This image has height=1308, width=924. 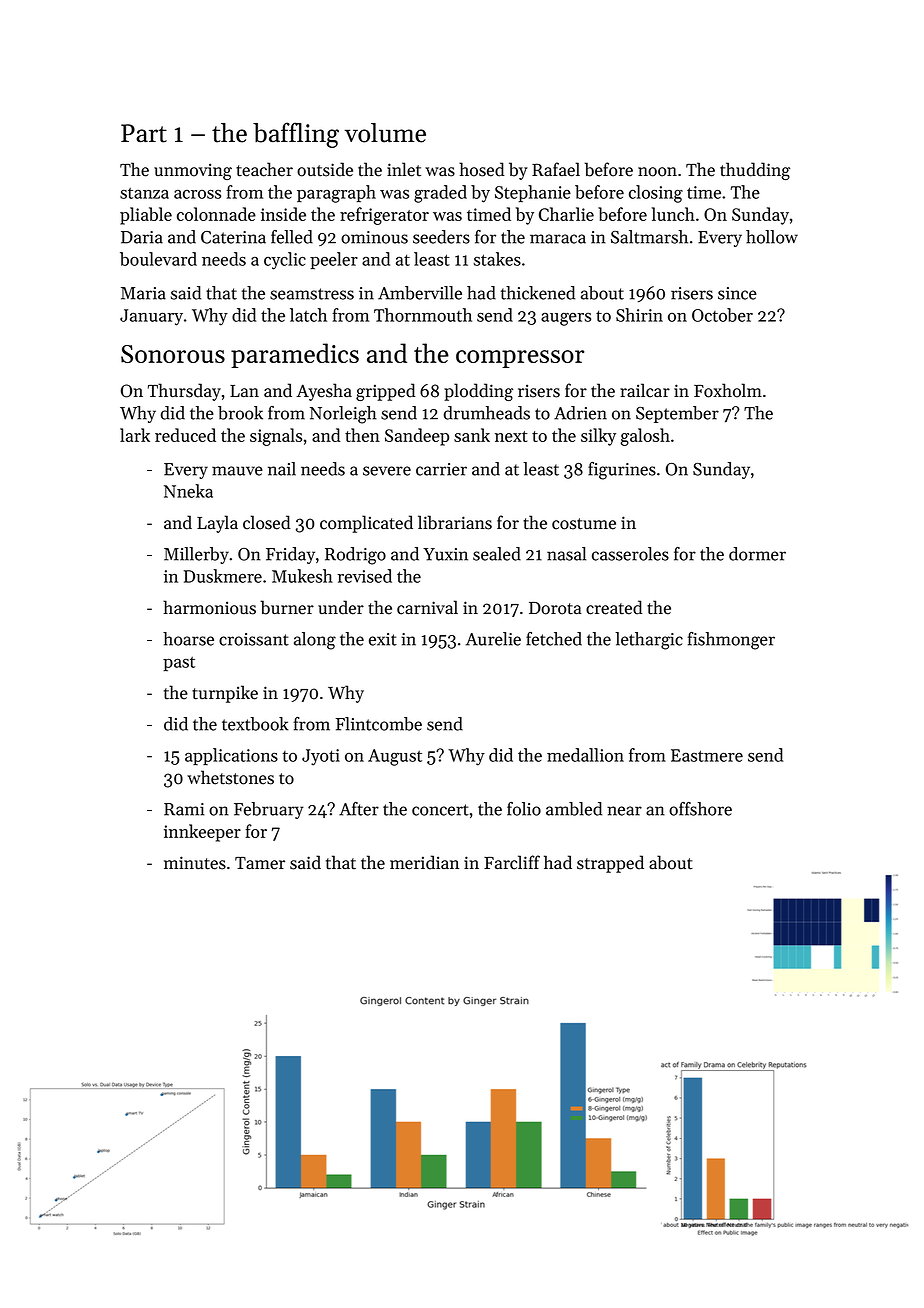 I want to click on Farcliff, so click(x=512, y=862).
